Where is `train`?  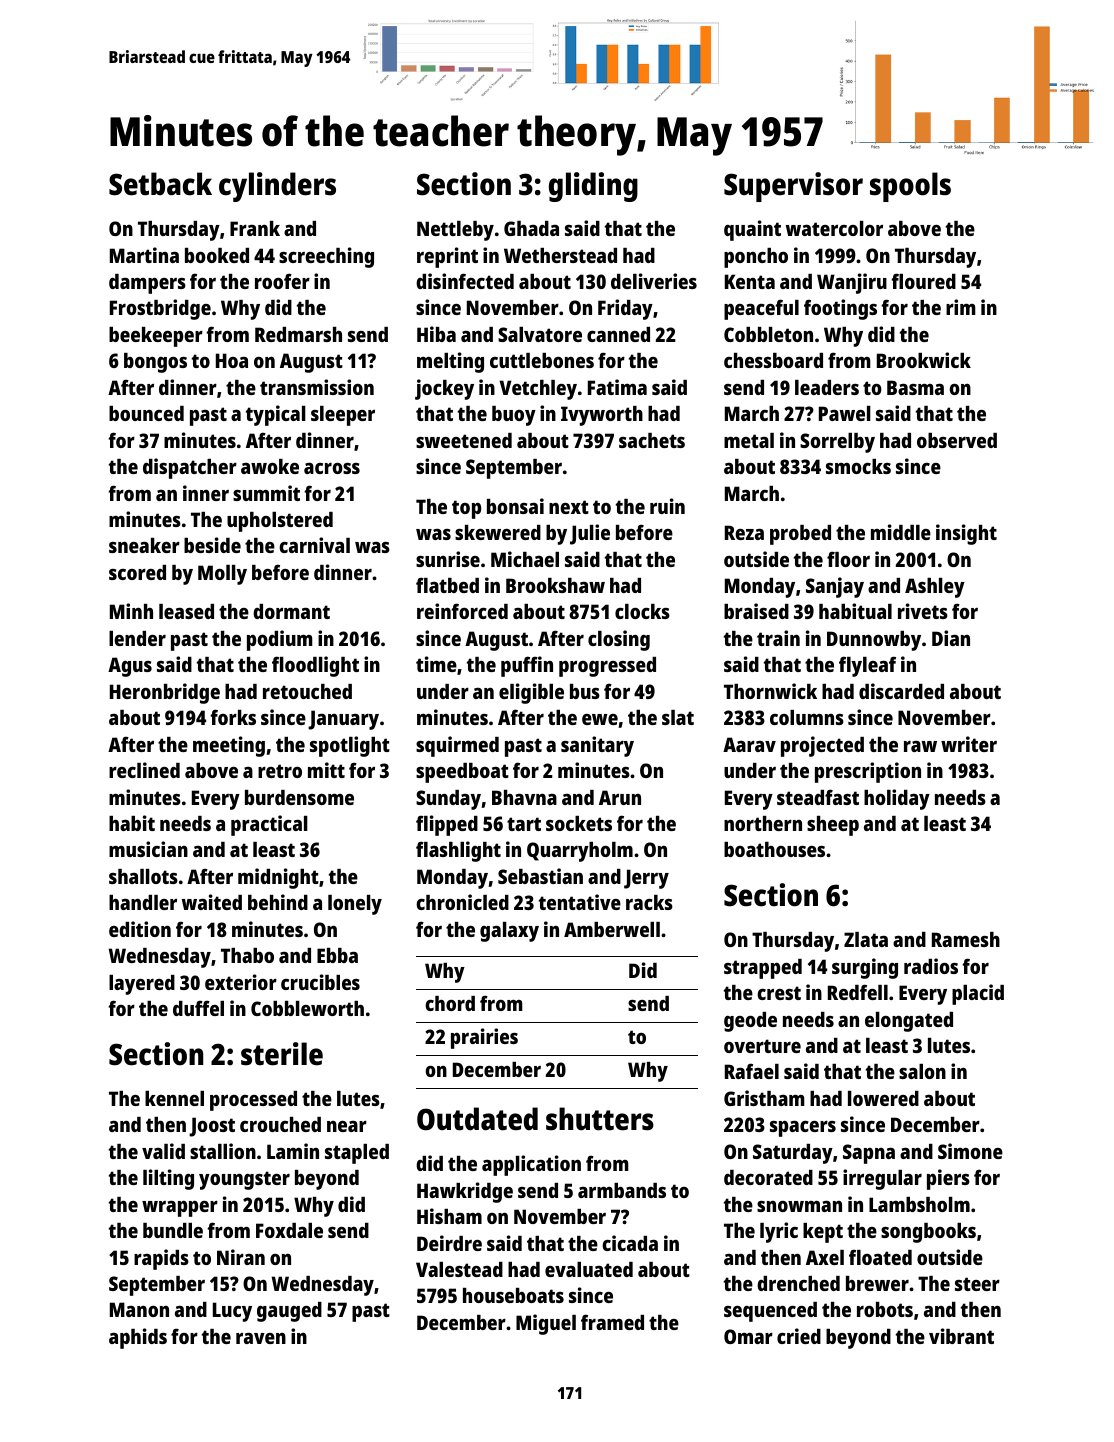
train is located at coordinates (778, 638).
